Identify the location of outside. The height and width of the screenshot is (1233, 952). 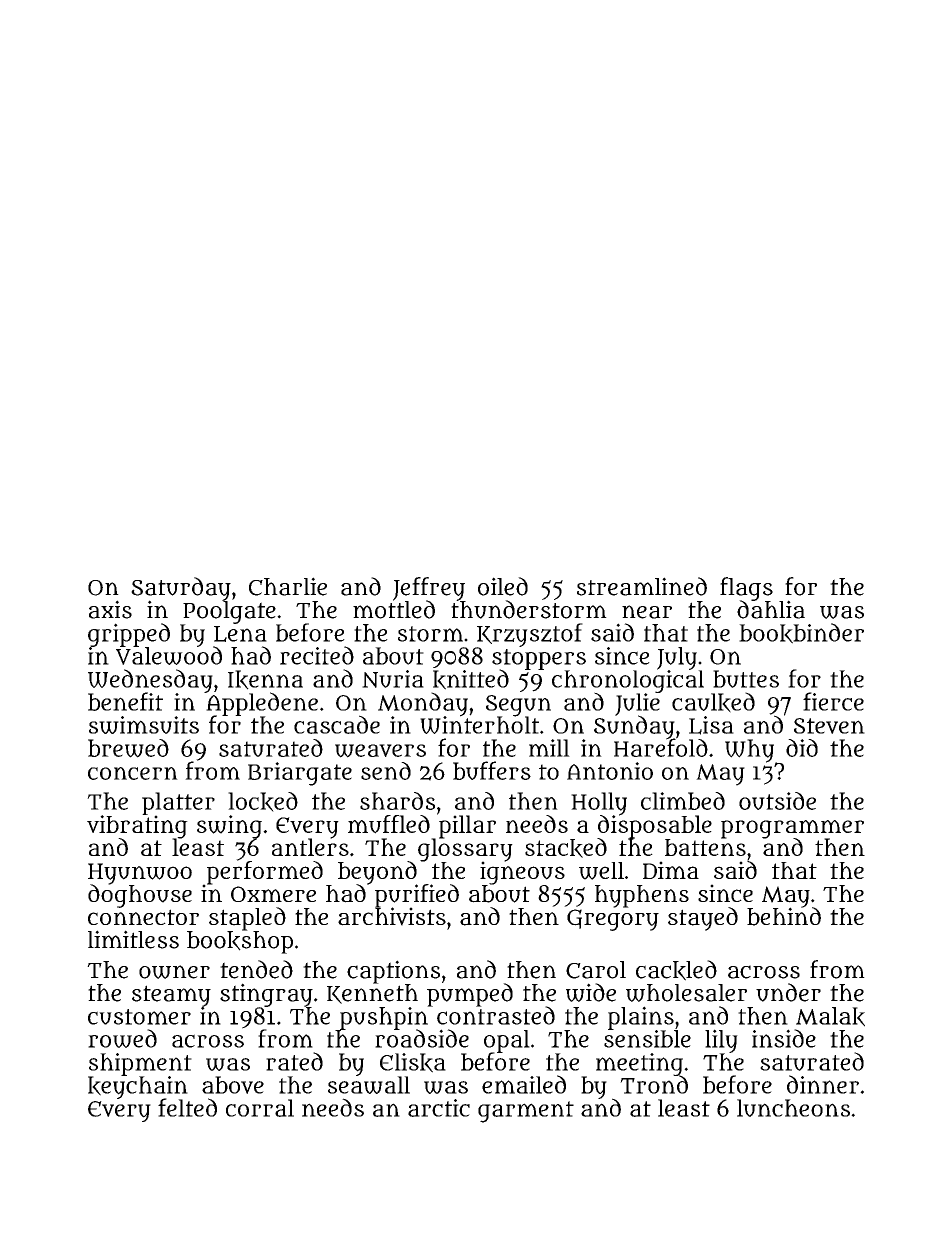
(777, 801).
